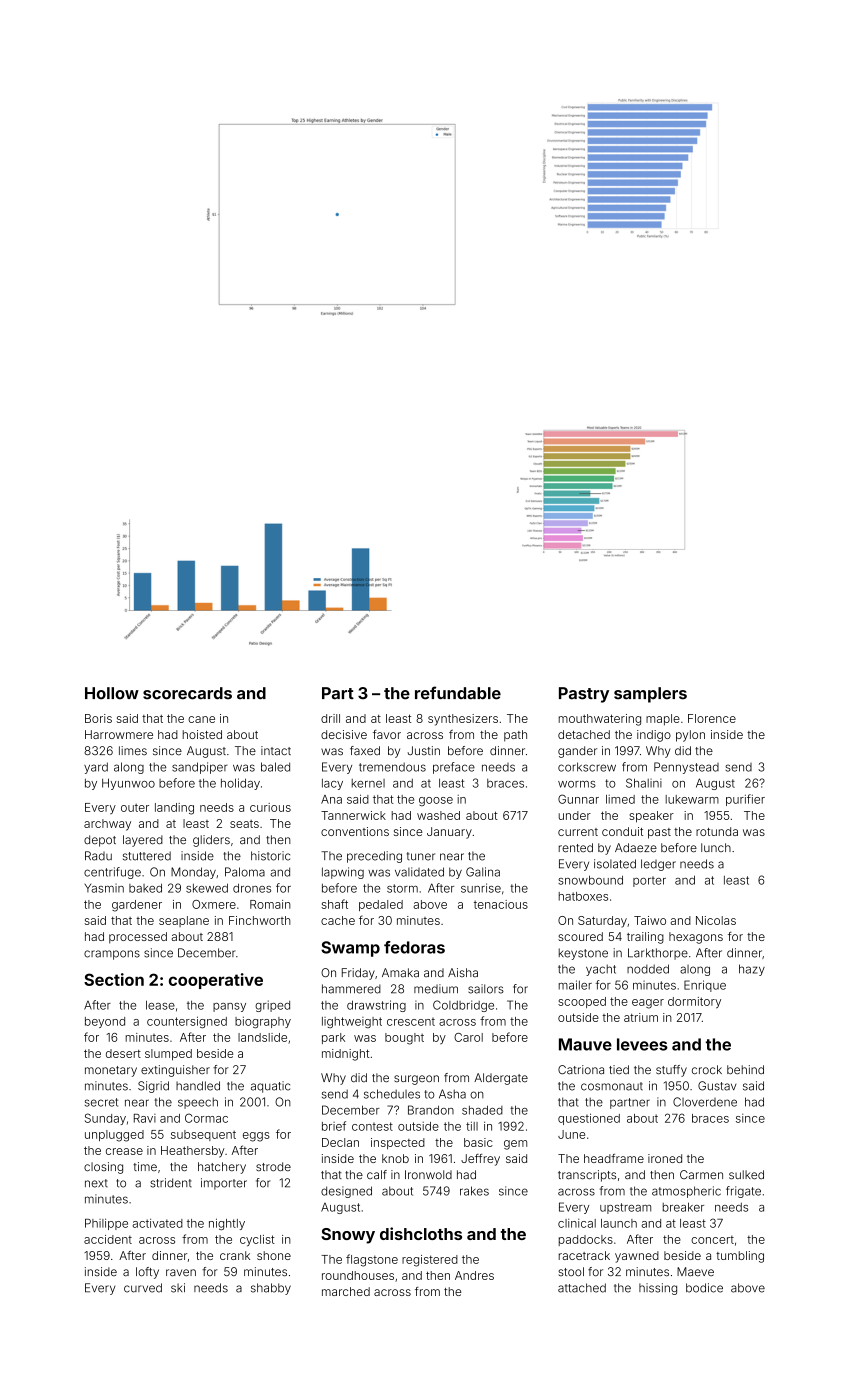 This document has width=849, height=1400. Describe the element at coordinates (381, 905) in the document. I see `pedaled` at that location.
